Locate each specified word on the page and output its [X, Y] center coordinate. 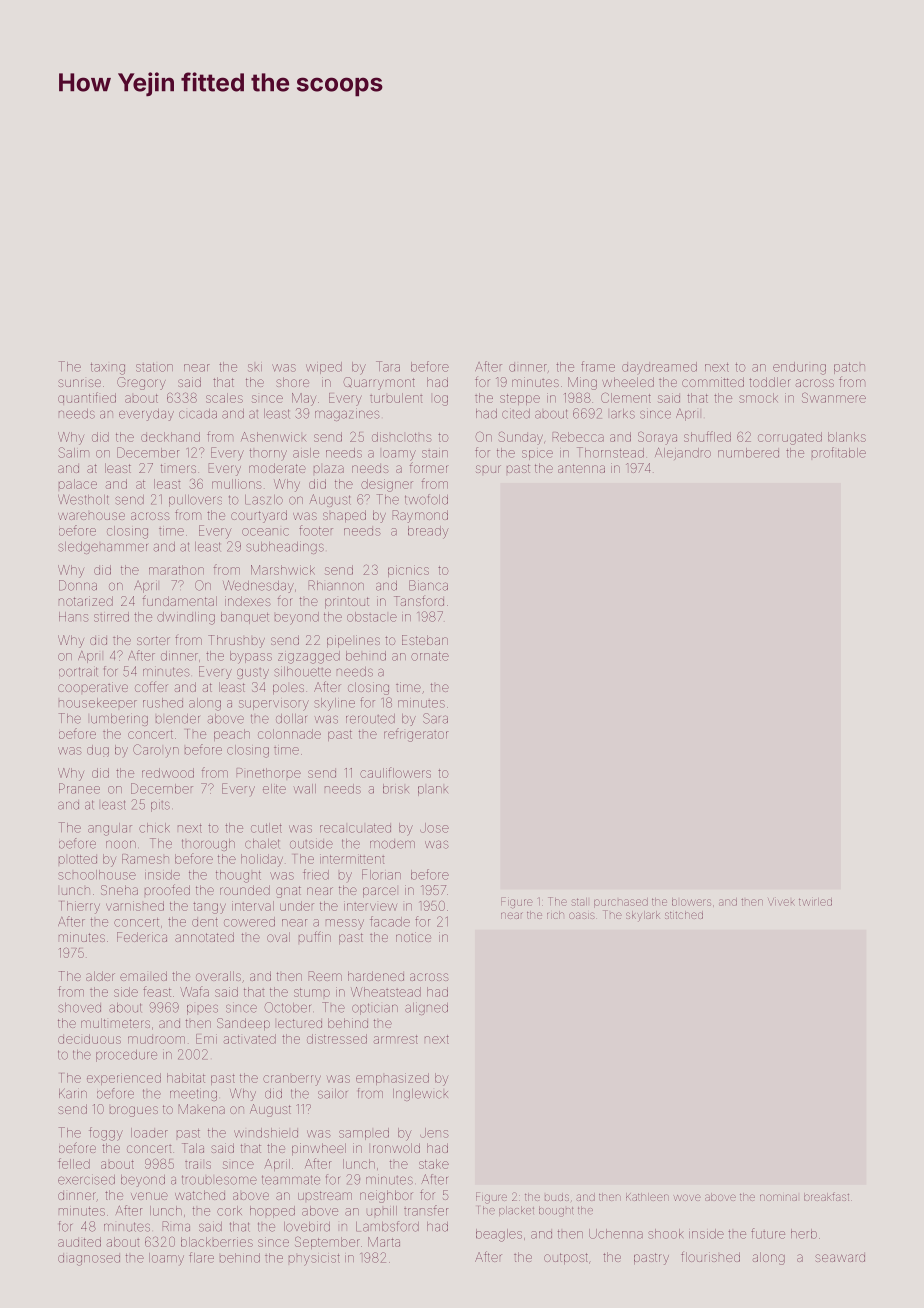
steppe [520, 399]
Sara [435, 718]
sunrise [79, 383]
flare [201, 1257]
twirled [815, 902]
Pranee [79, 788]
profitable [839, 452]
